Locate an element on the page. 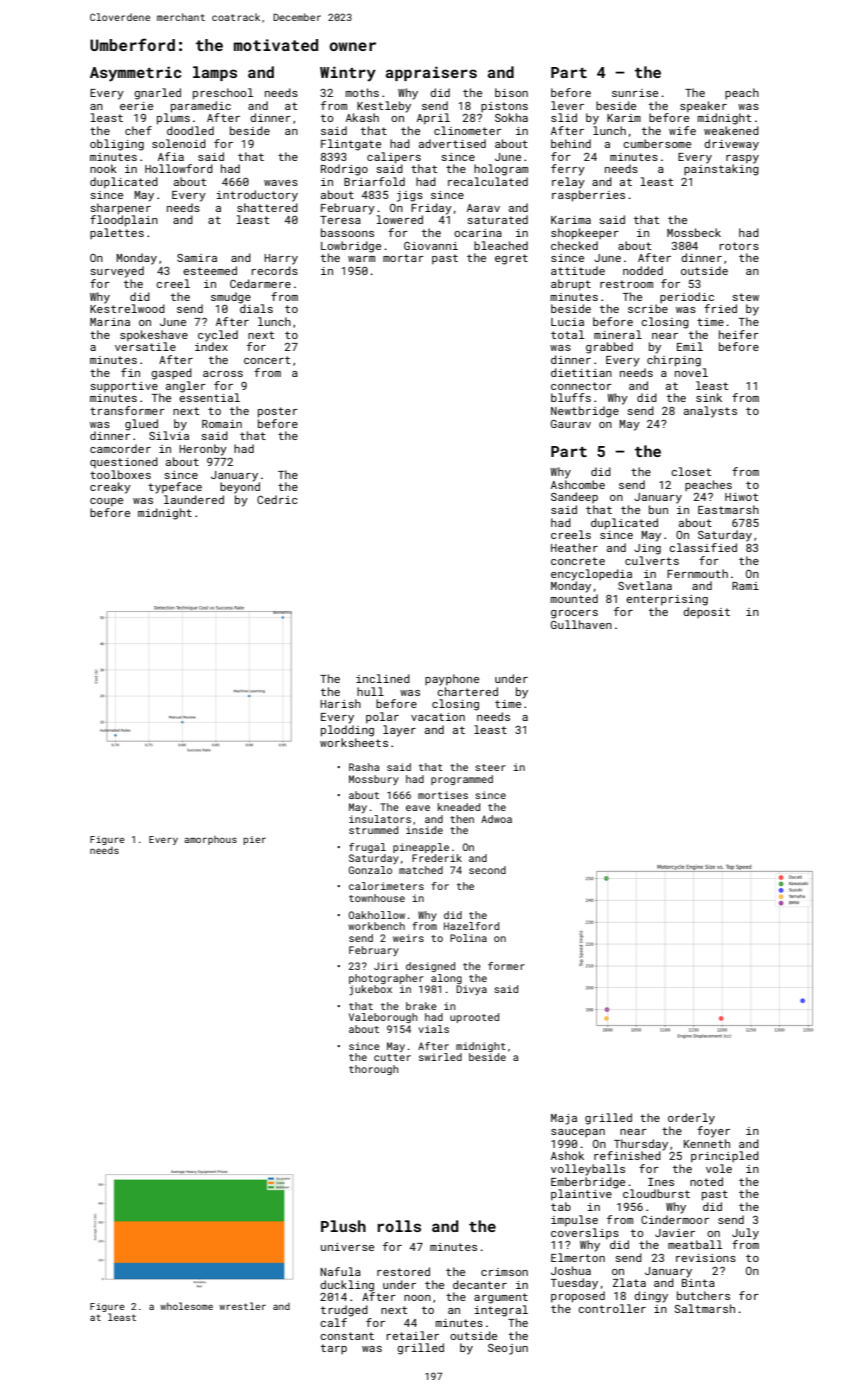 Image resolution: width=849 pixels, height=1400 pixels. Rami is located at coordinates (745, 586).
